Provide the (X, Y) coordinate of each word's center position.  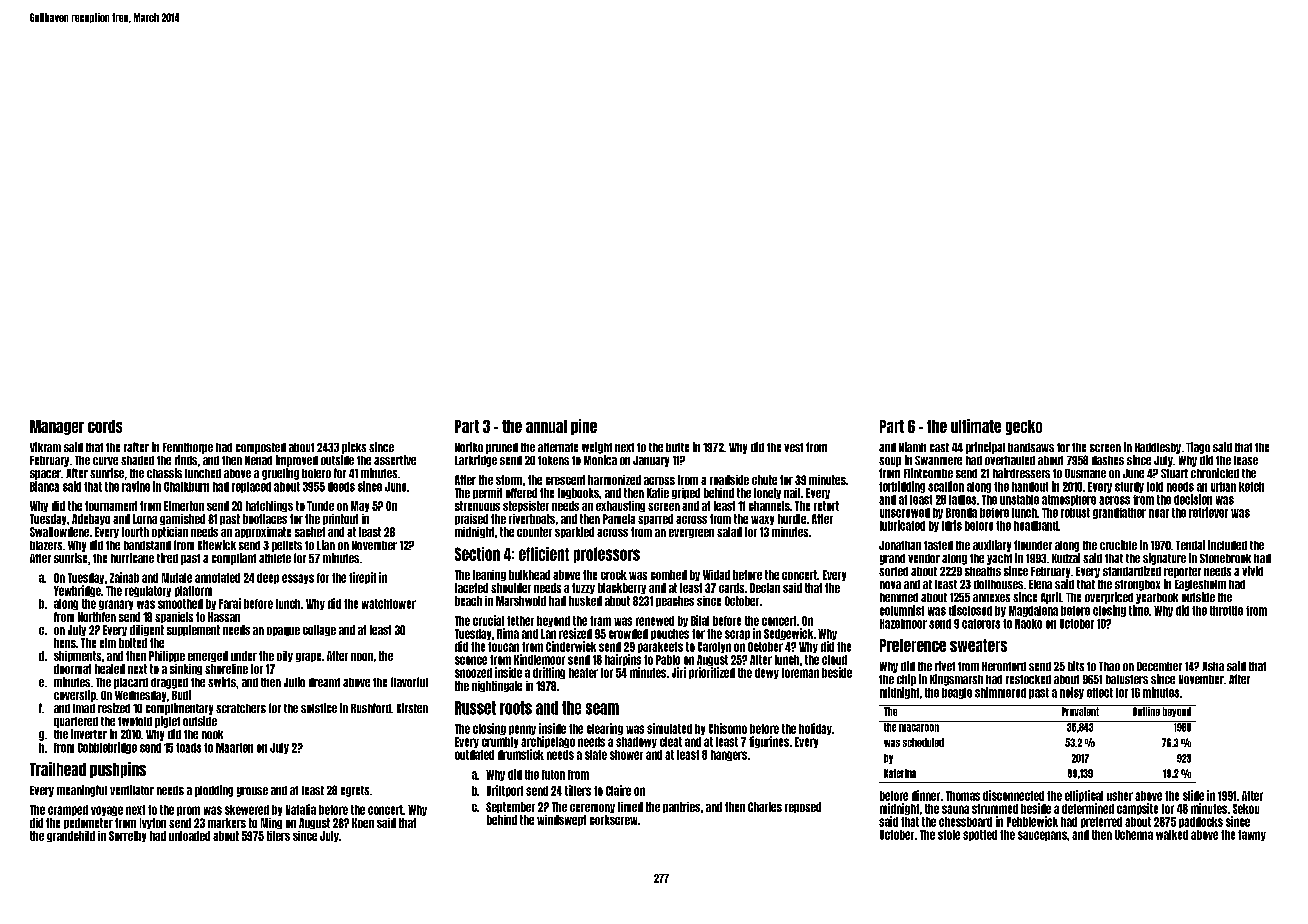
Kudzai (1066, 558)
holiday (815, 729)
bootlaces (265, 519)
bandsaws (1031, 447)
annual (546, 426)
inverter (89, 734)
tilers (278, 836)
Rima (508, 633)
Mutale (177, 578)
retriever (1208, 512)
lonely (767, 493)
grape (308, 657)
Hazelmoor (903, 624)
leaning (489, 575)
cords (105, 426)
